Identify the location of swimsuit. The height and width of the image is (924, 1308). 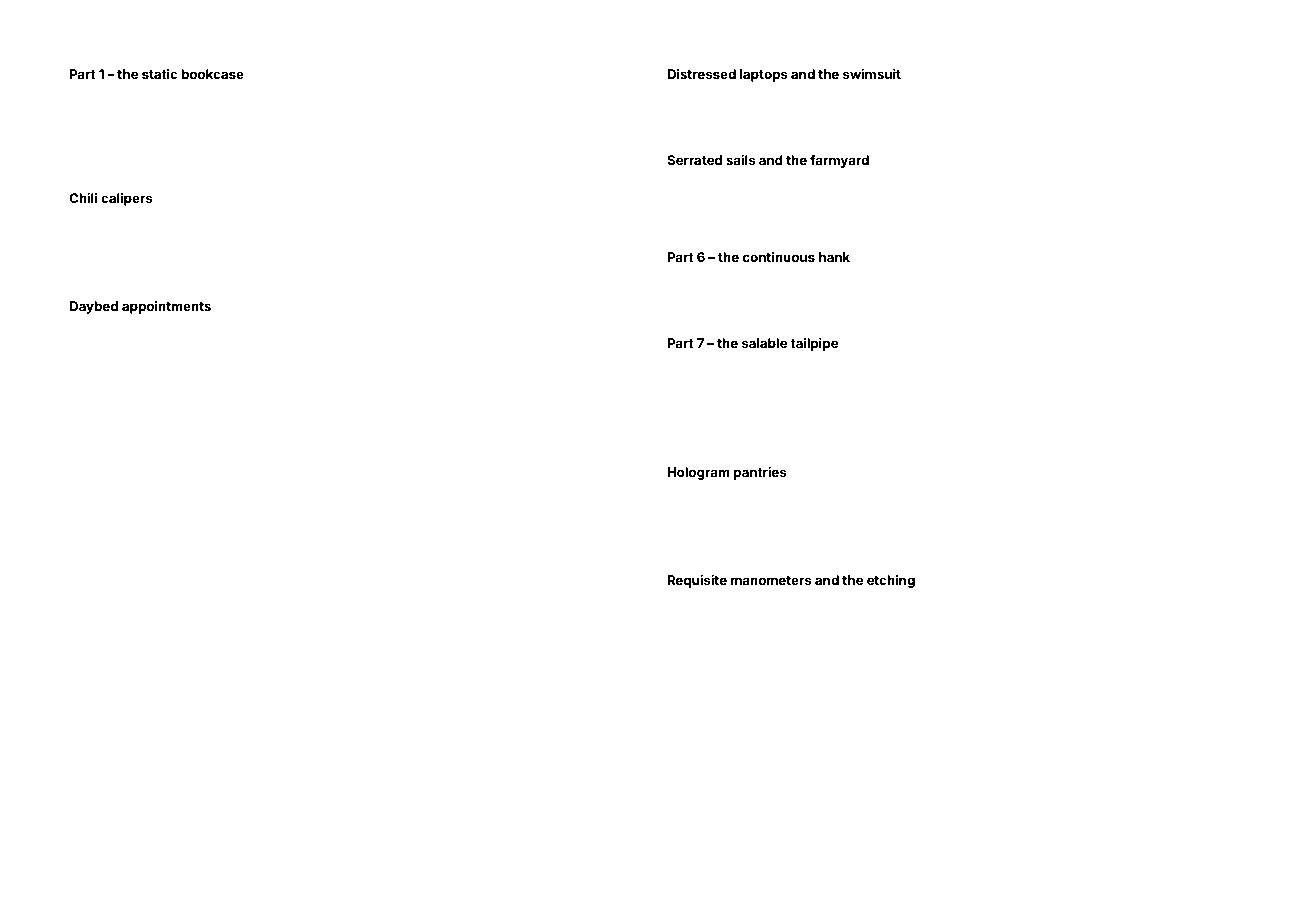
(872, 74).
